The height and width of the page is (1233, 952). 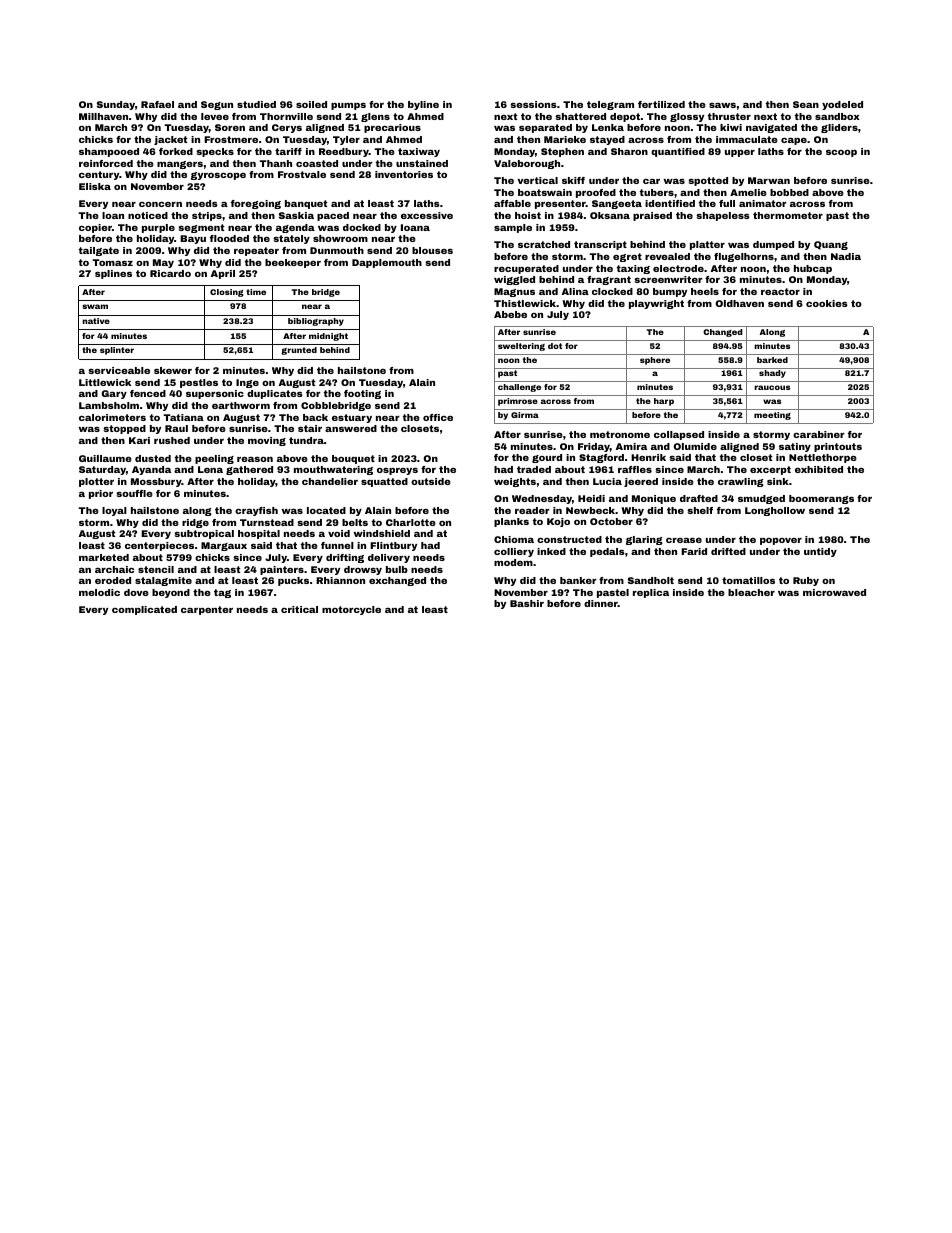 What do you see at coordinates (217, 105) in the page?
I see `Segun` at bounding box center [217, 105].
